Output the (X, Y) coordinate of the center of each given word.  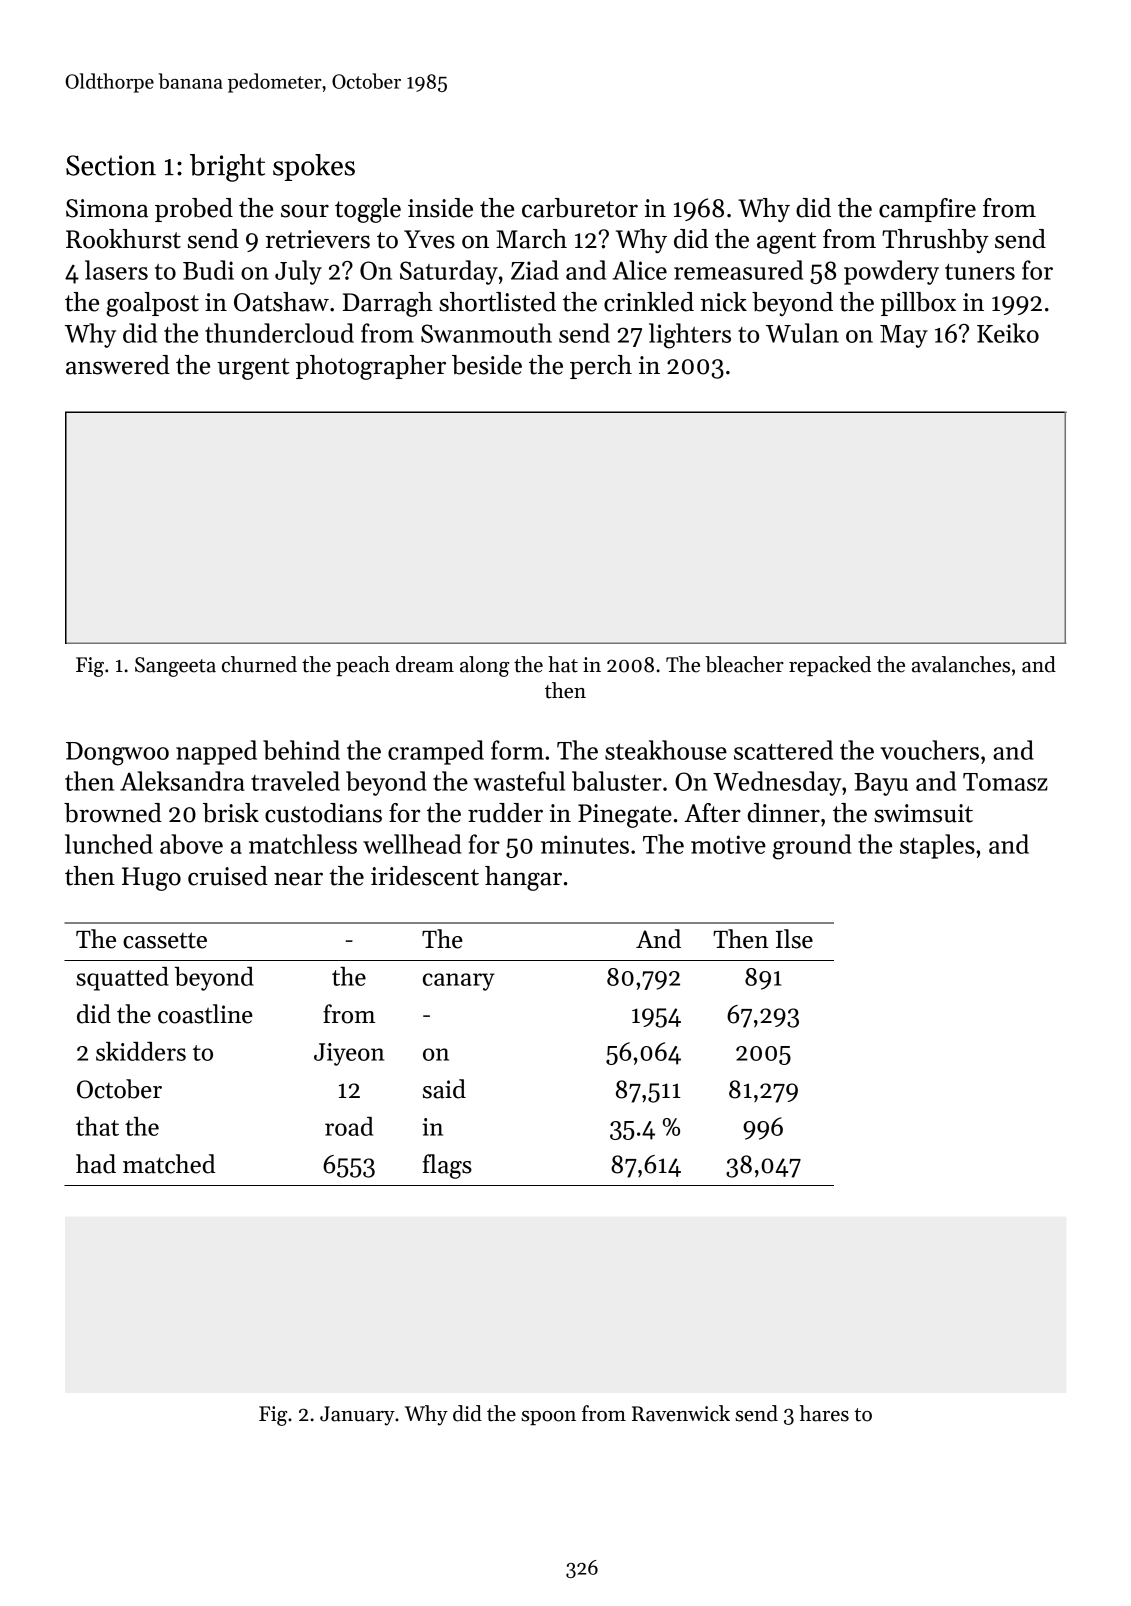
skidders (141, 1051)
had (96, 1164)
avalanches (961, 664)
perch (601, 367)
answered (118, 365)
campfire (927, 210)
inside (440, 208)
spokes (314, 167)
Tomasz (1005, 782)
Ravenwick (681, 1413)
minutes (585, 844)
